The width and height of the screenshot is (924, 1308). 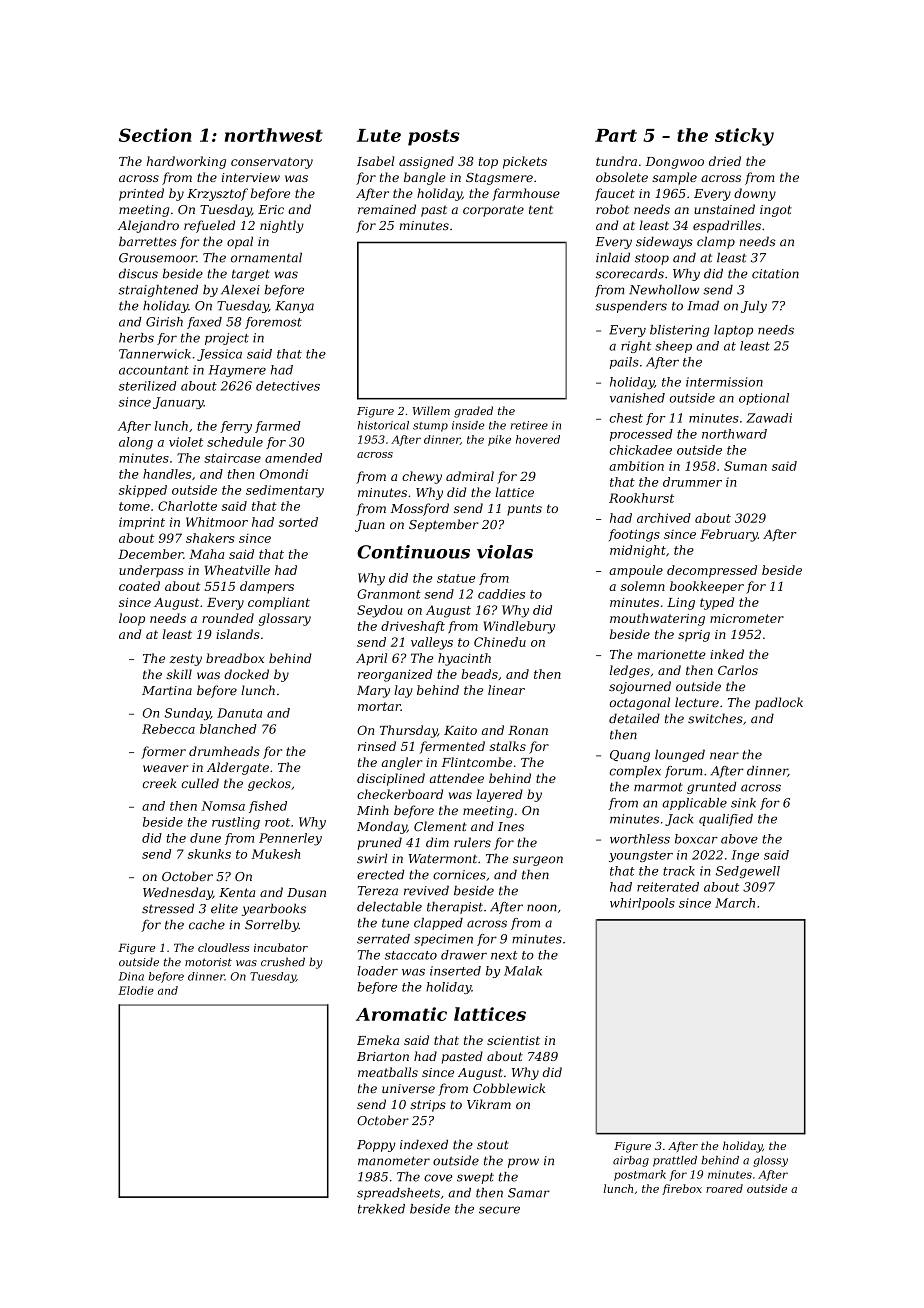 I want to click on trekked, so click(x=381, y=1209).
